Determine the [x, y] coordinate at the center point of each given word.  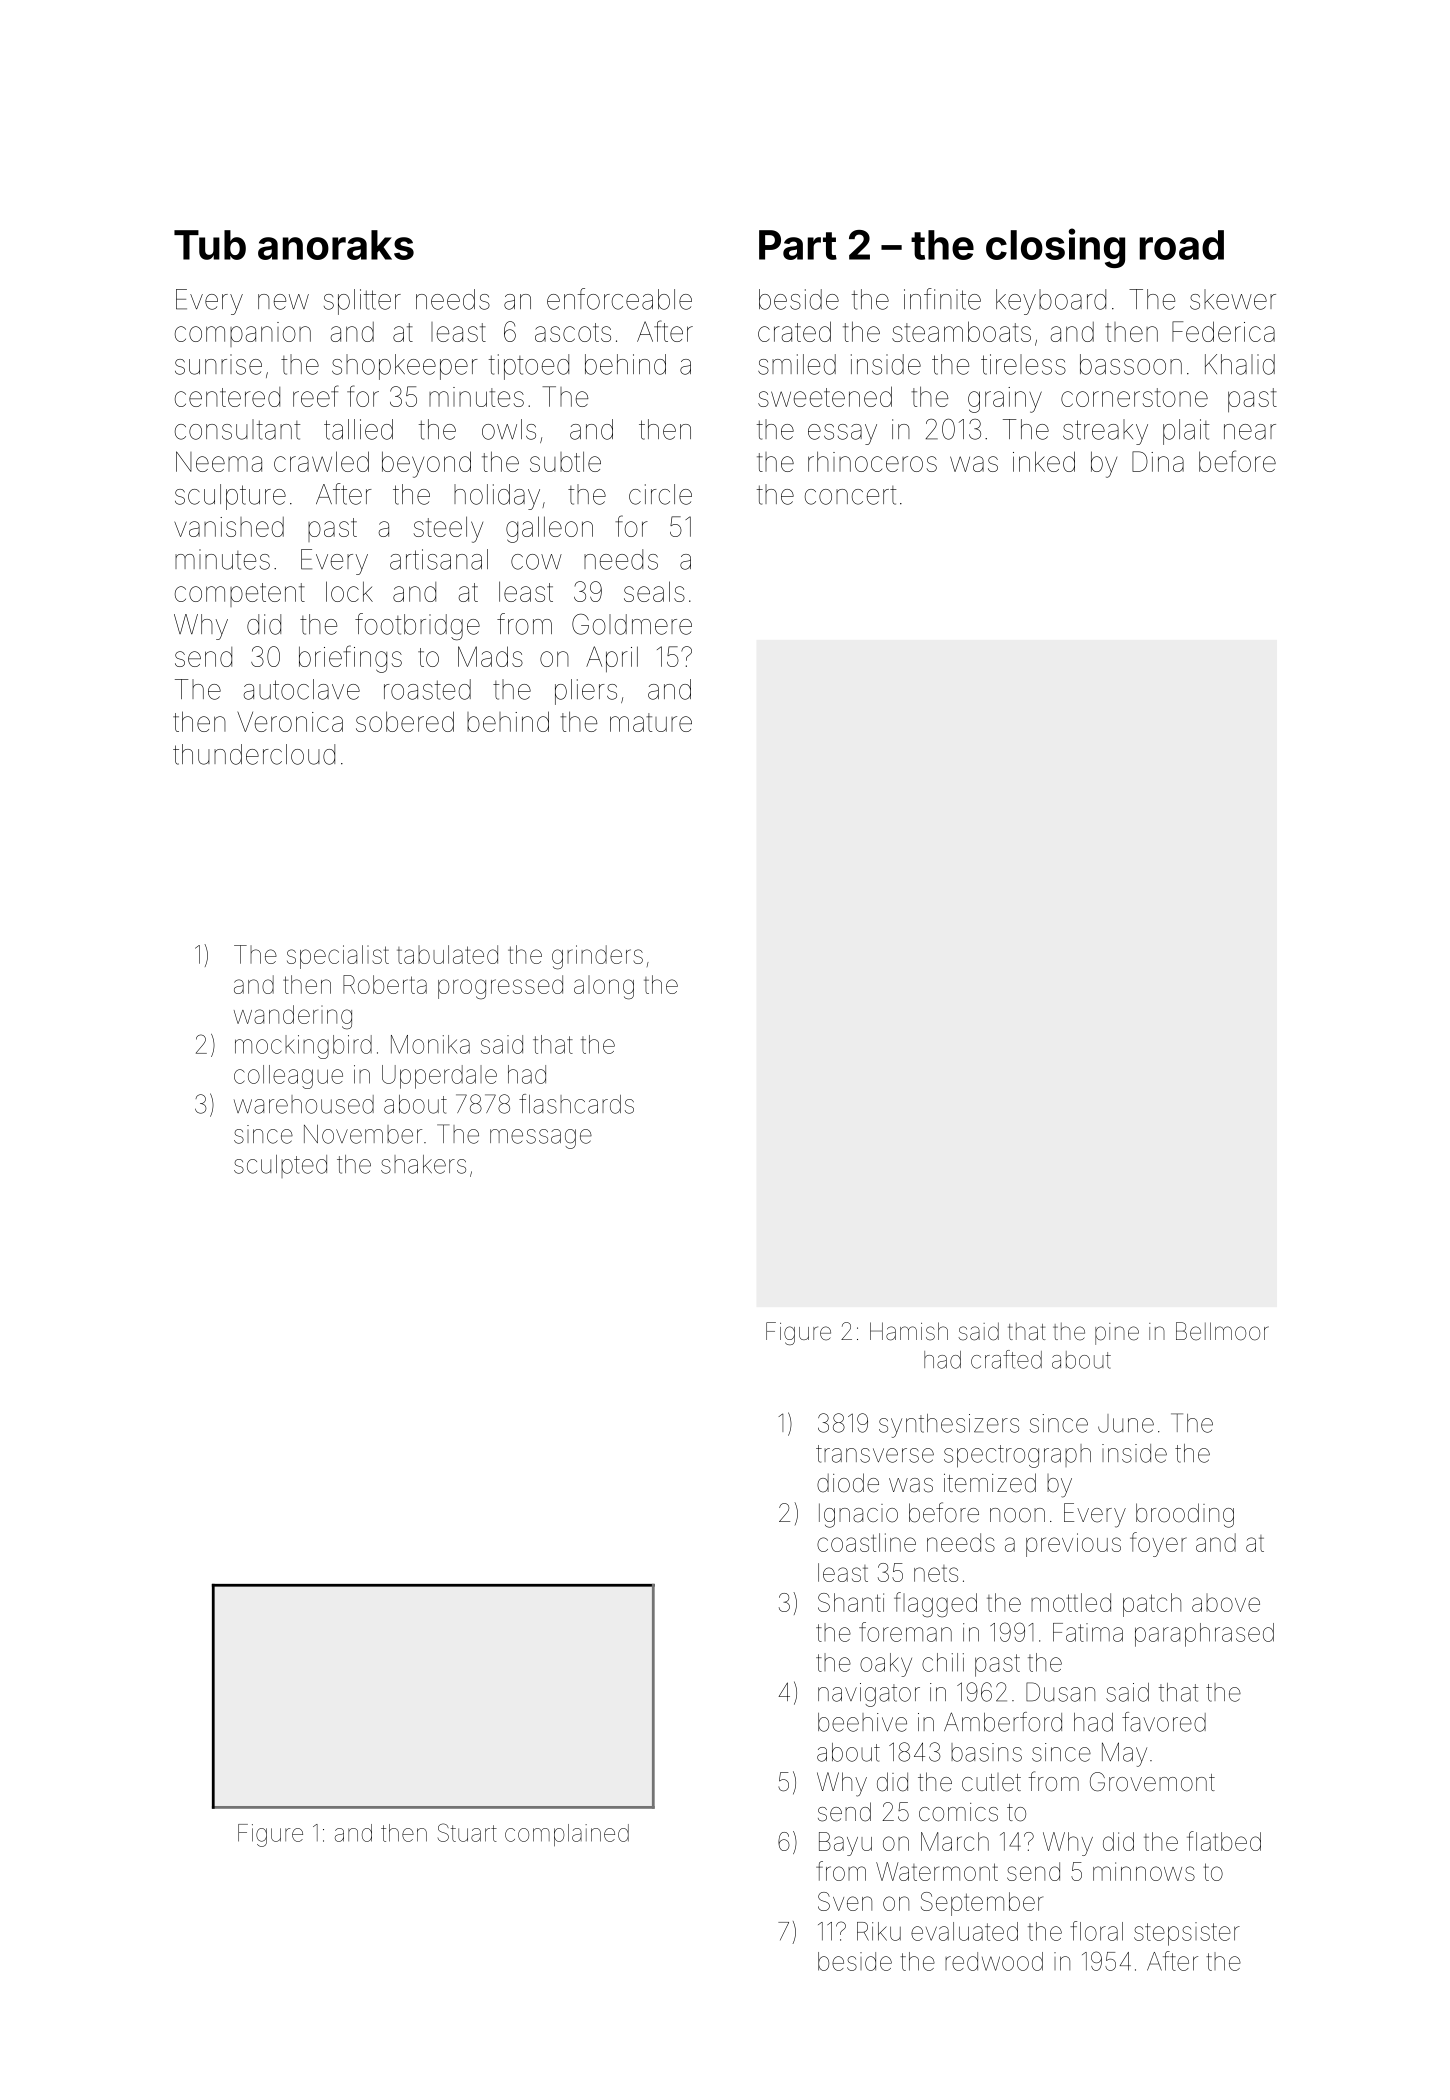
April [612, 659]
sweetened [825, 396]
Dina [1158, 461]
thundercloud [254, 754]
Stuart [467, 1832]
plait [1186, 432]
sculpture [230, 497]
